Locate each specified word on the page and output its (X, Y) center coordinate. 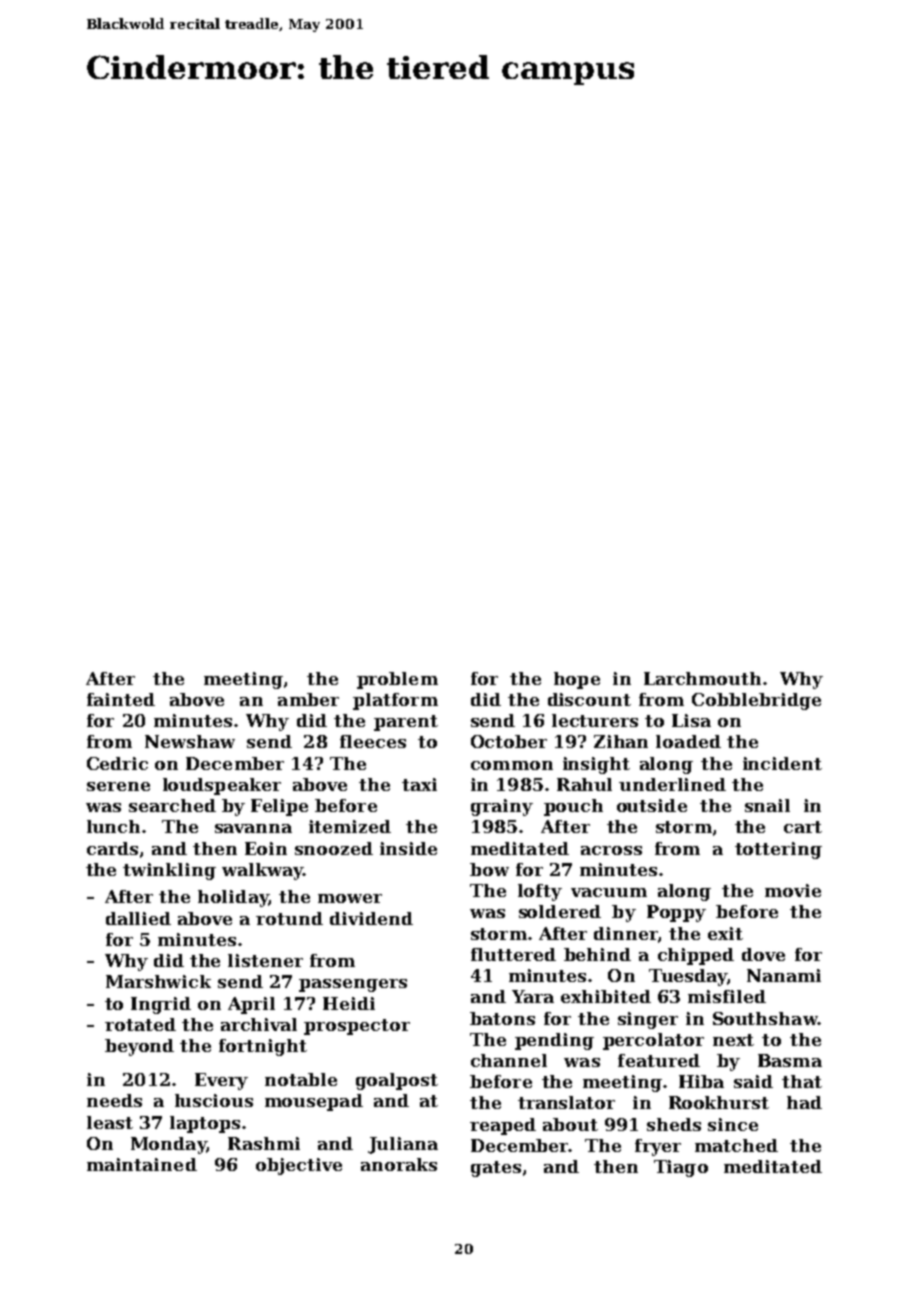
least (110, 1122)
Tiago (681, 1168)
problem (397, 680)
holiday (233, 898)
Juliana (403, 1145)
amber (308, 699)
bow (489, 869)
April (251, 1005)
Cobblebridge (756, 701)
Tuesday (688, 977)
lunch (113, 826)
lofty (540, 892)
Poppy (676, 913)
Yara (533, 996)
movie (793, 890)
